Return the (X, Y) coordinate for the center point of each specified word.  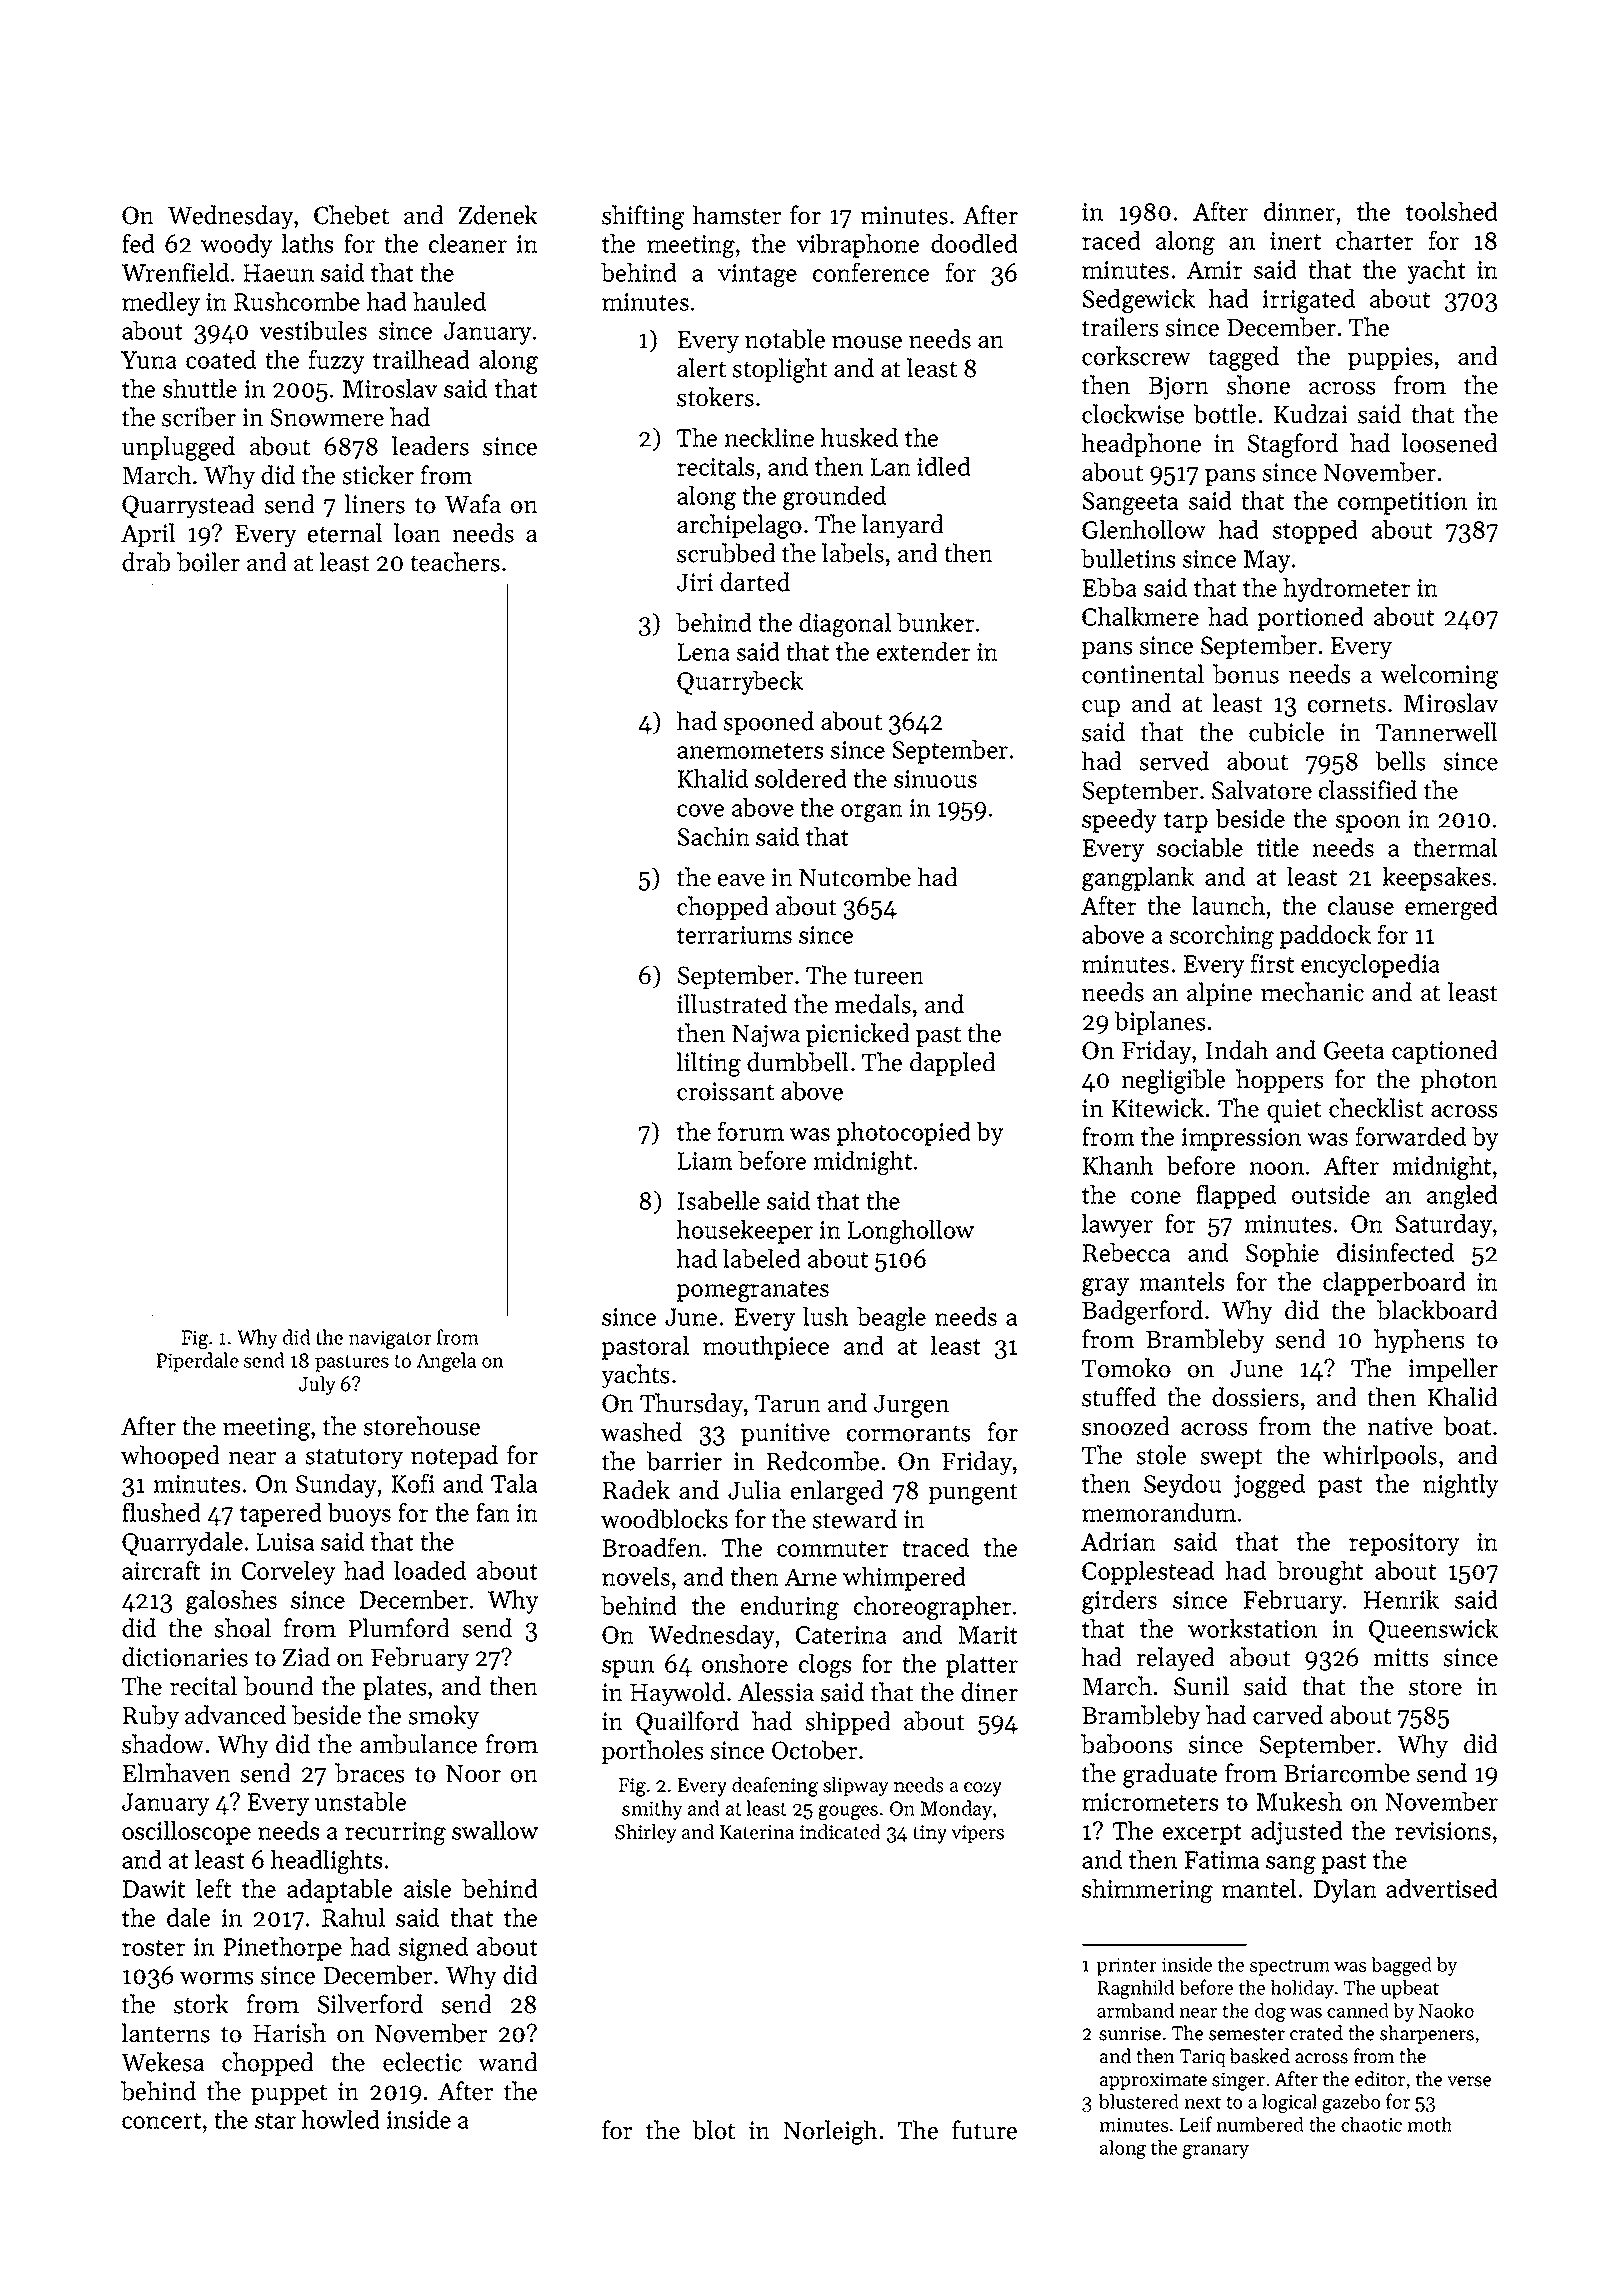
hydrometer (1346, 590)
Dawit (154, 1889)
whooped (170, 1457)
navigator (390, 1339)
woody (237, 246)
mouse (867, 342)
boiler (208, 562)
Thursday (691, 1405)
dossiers (1255, 1397)
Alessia (776, 1692)
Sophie (1282, 1255)
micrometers (1150, 1802)
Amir (1214, 270)
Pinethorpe (282, 1949)
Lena (704, 652)
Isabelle (719, 1200)
